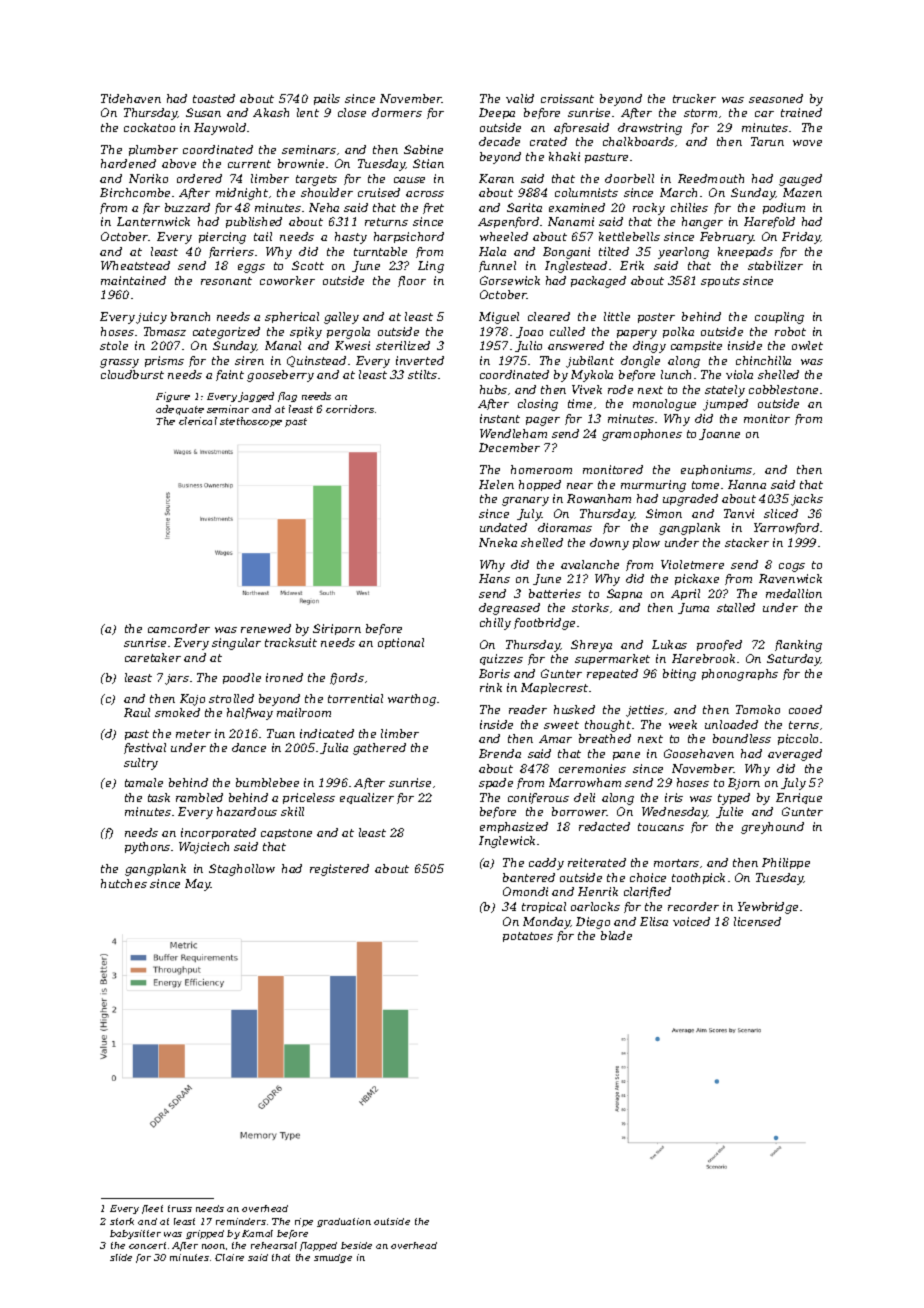  I want to click on fleet, so click(152, 1209).
